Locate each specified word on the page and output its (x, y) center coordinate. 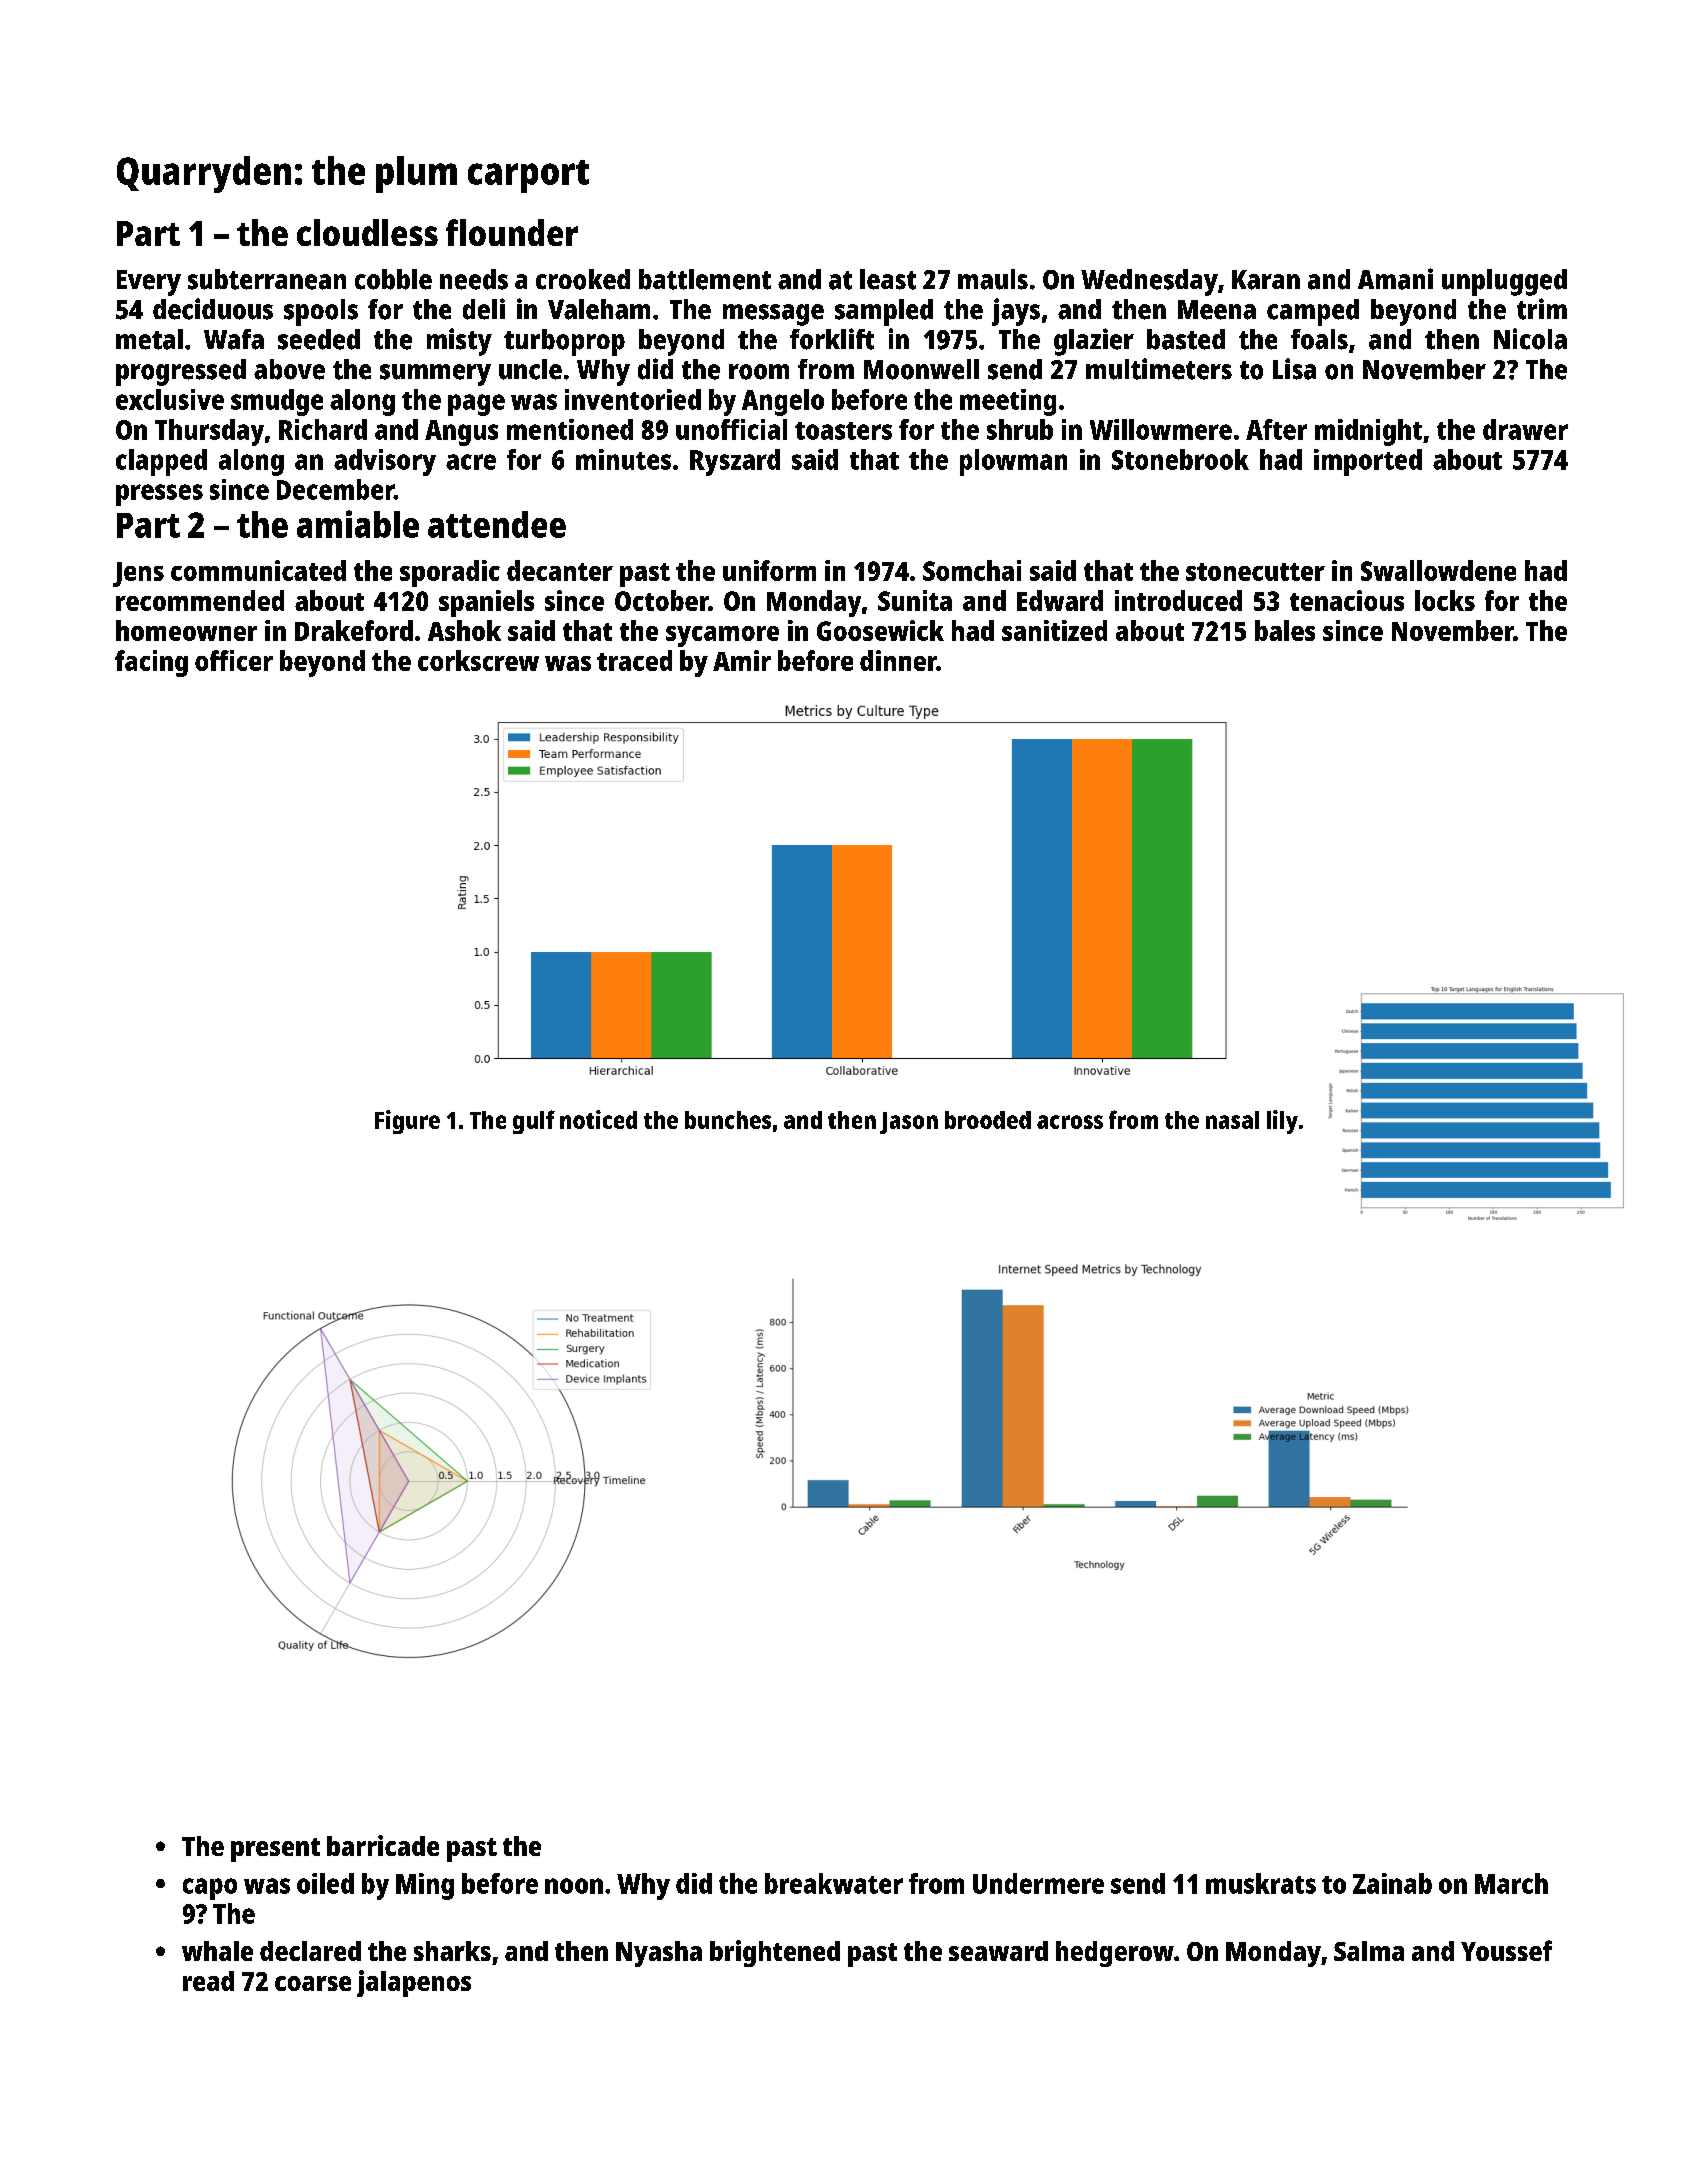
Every (149, 283)
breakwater (834, 1883)
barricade (383, 1845)
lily (1282, 1122)
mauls (993, 279)
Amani (1395, 279)
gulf (534, 1122)
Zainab (1392, 1883)
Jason (909, 1123)
